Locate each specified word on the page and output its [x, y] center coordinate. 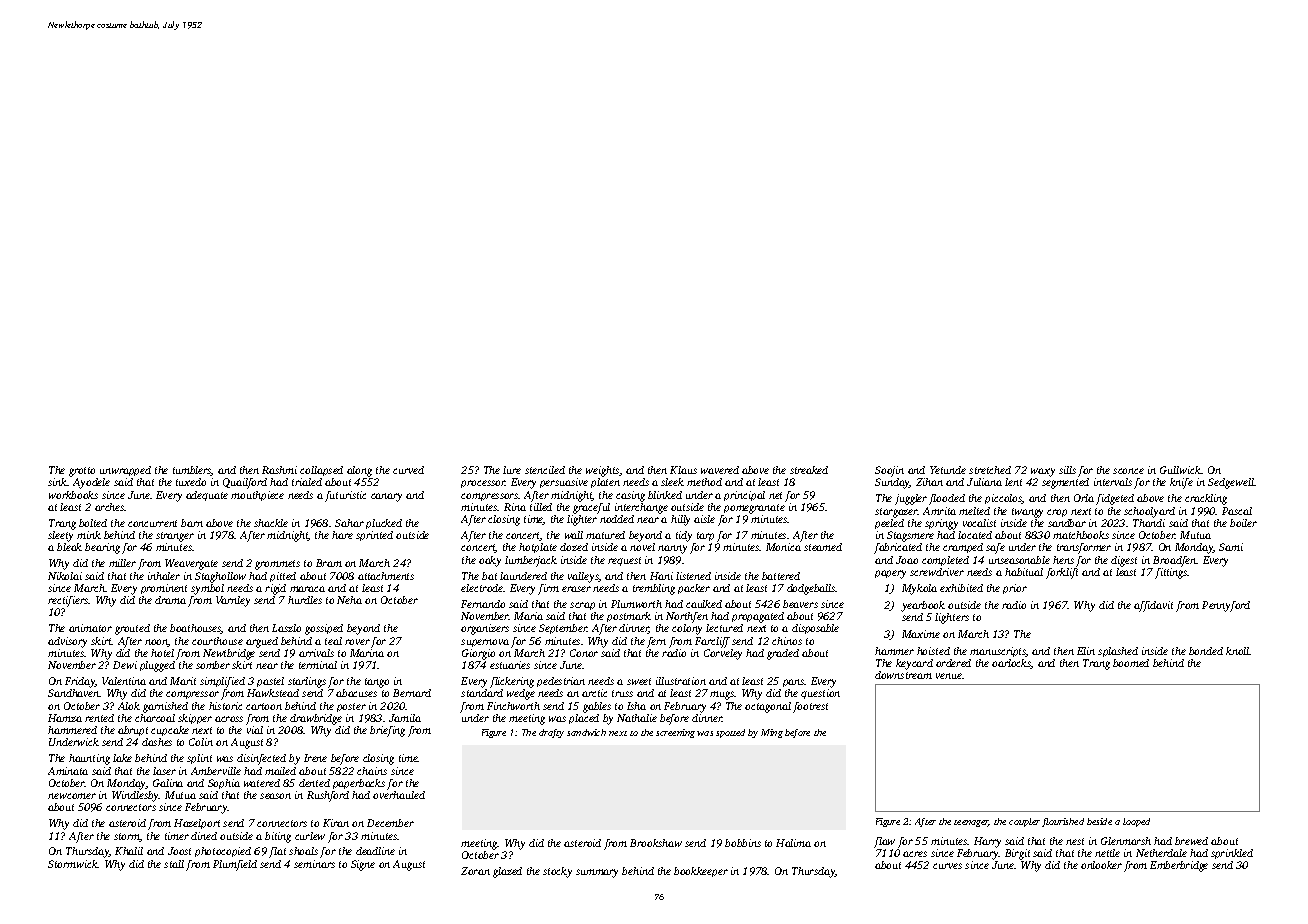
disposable [815, 629]
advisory [67, 642]
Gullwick [1180, 470]
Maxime [921, 634]
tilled [541, 507]
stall [174, 864]
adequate [207, 496]
